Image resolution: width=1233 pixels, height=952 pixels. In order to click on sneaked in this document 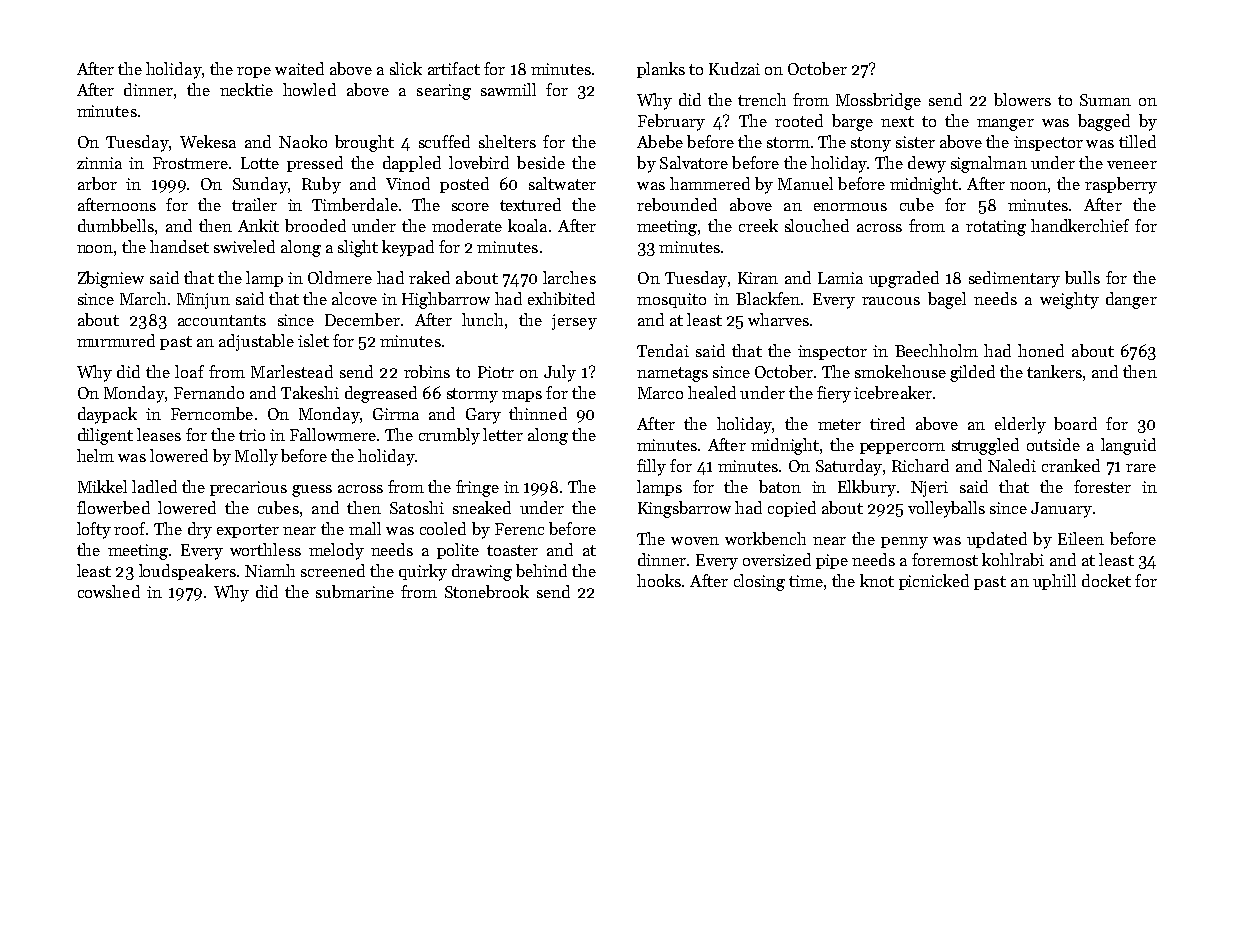, I will do `click(482, 507)`.
